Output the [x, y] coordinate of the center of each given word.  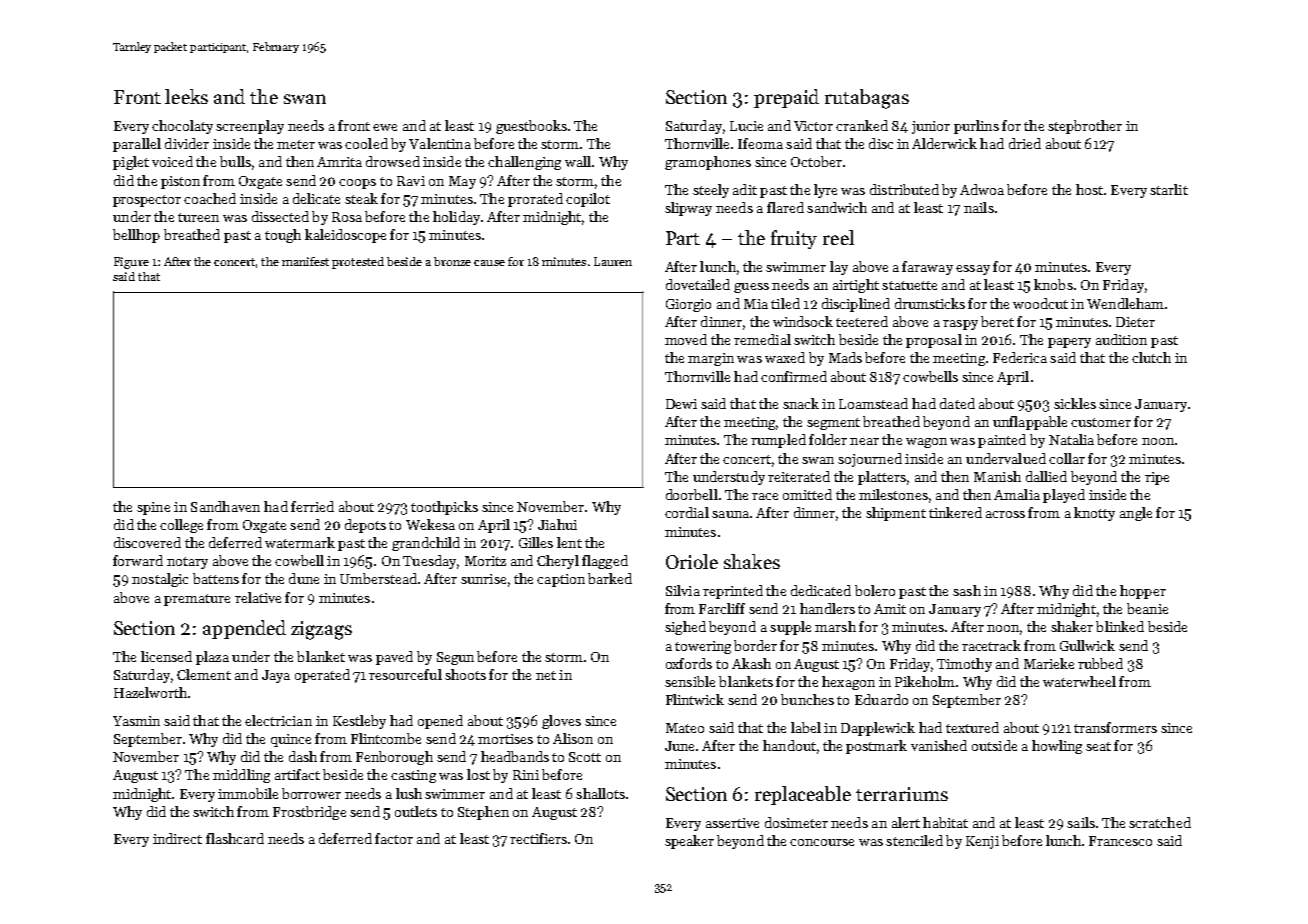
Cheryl [558, 562]
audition [1121, 339]
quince [291, 740]
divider [187, 143]
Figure [131, 263]
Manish [997, 476]
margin [711, 359]
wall [578, 161]
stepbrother [1085, 127]
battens [216, 578]
